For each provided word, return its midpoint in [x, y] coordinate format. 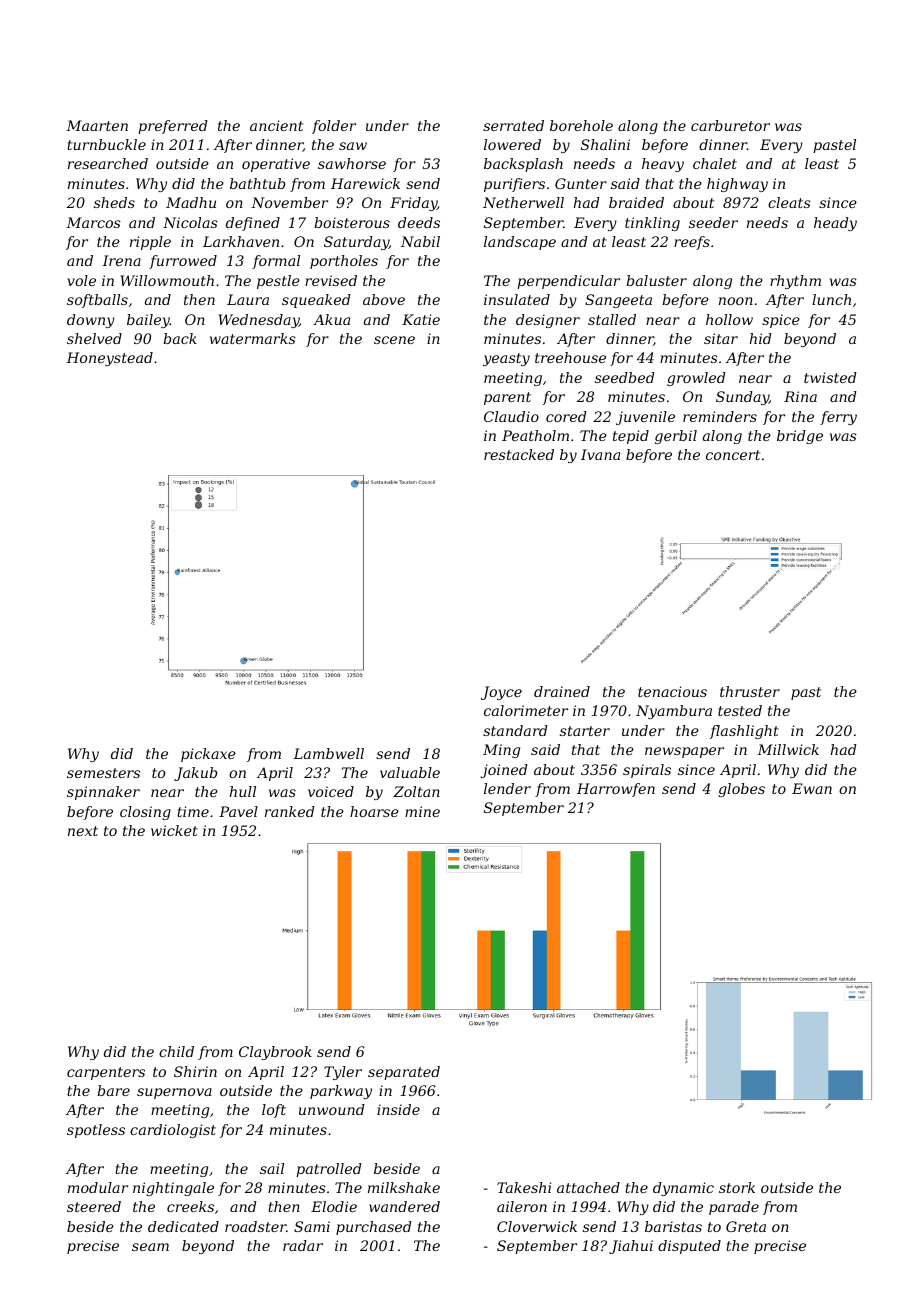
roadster [255, 1226]
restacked [519, 454]
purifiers [514, 185]
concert [733, 455]
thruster [750, 691]
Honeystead [109, 359]
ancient [276, 125]
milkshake [404, 1187]
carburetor [730, 125]
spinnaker [103, 793]
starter [585, 731]
